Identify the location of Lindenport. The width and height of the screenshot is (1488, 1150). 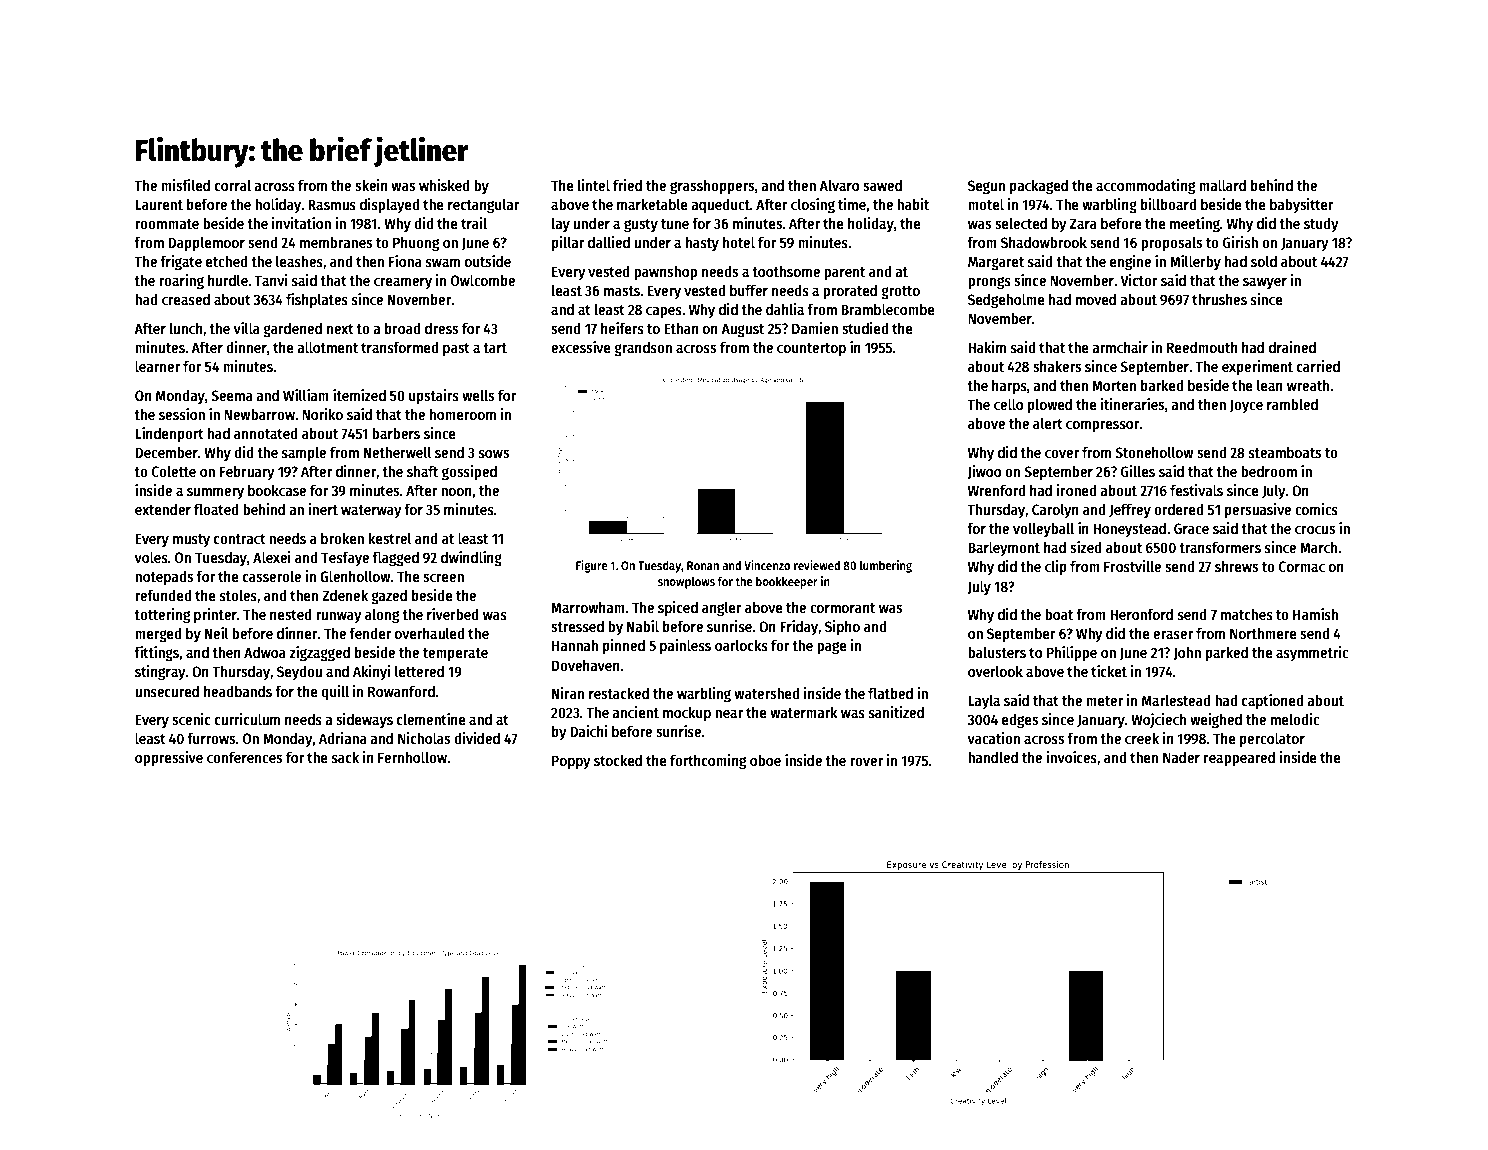
(169, 434).
